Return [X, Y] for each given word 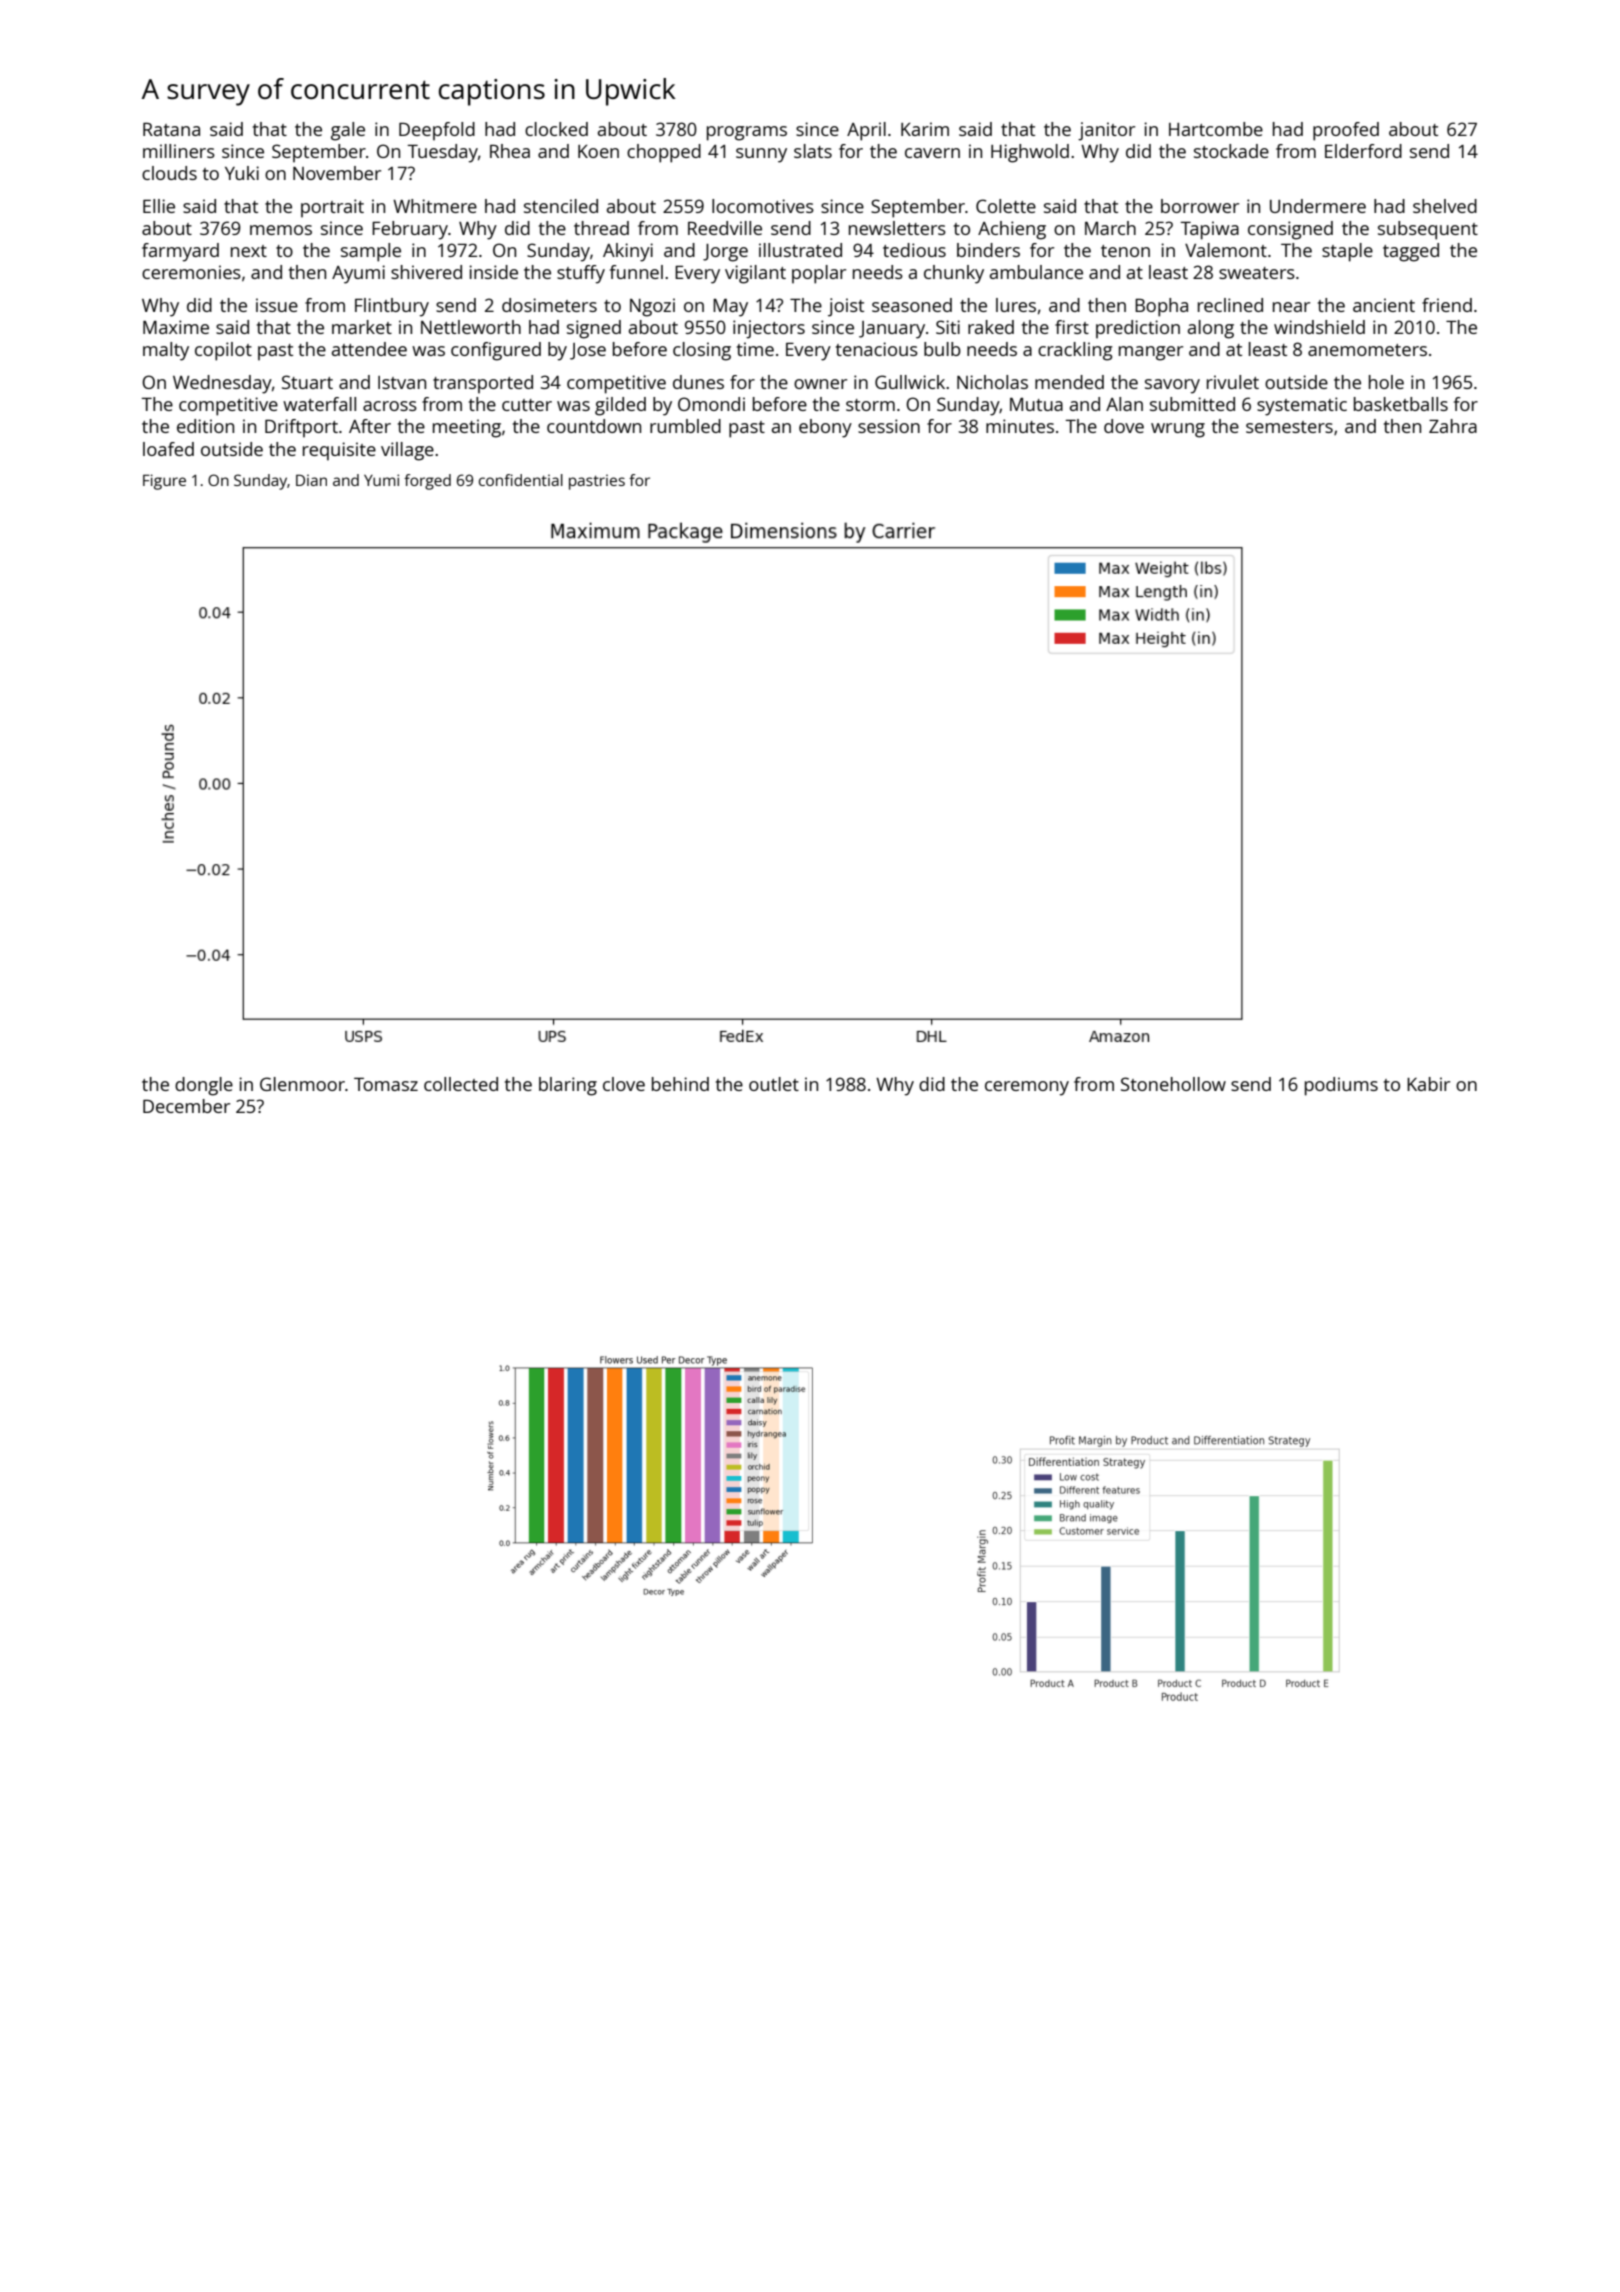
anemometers [1367, 350]
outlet [774, 1084]
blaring [568, 1086]
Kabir [1428, 1084]
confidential [521, 480]
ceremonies [191, 272]
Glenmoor [302, 1084]
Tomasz [386, 1084]
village [407, 451]
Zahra [1453, 426]
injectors [769, 329]
